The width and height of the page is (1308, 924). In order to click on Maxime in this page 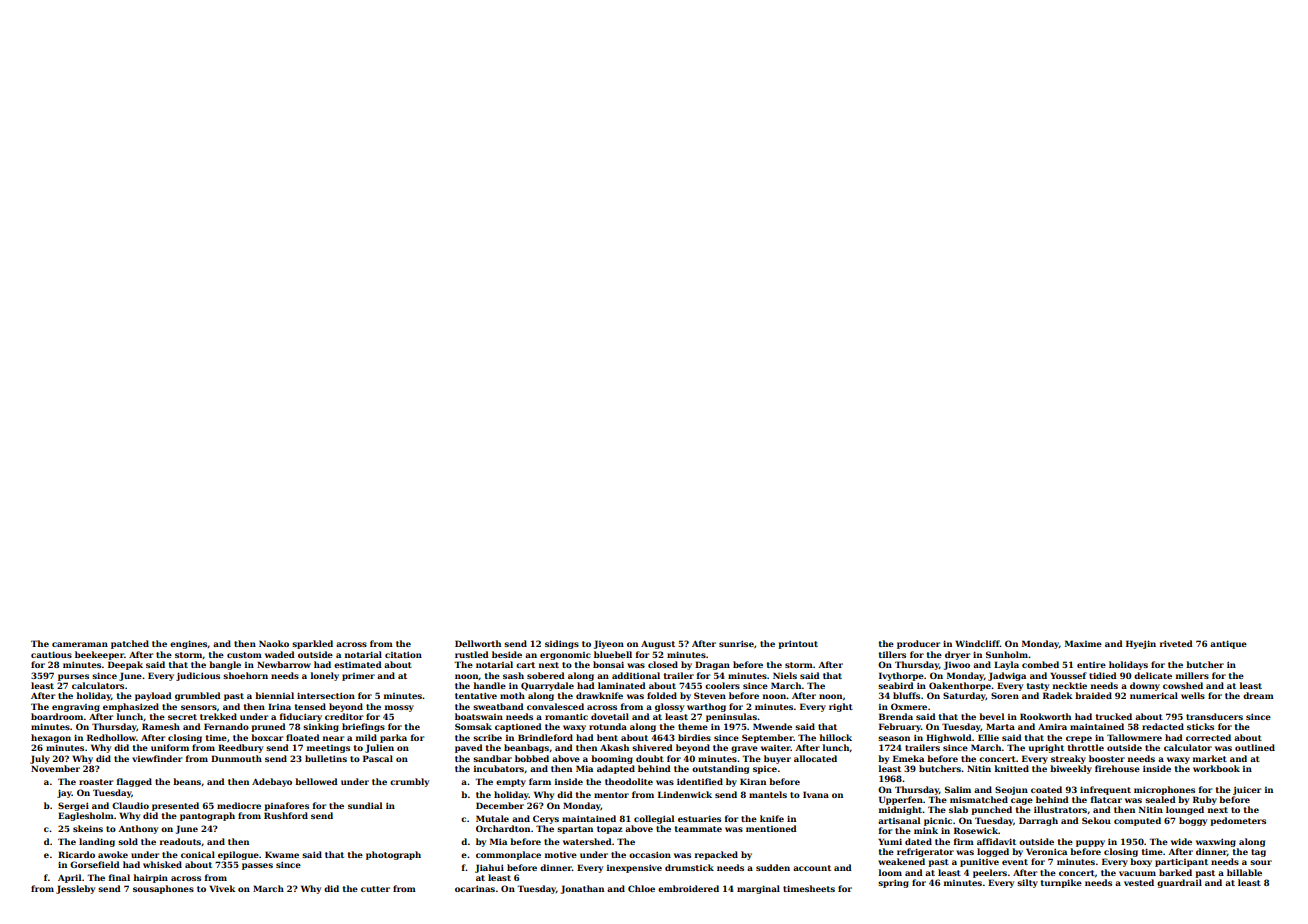, I will do `click(1083, 643)`.
